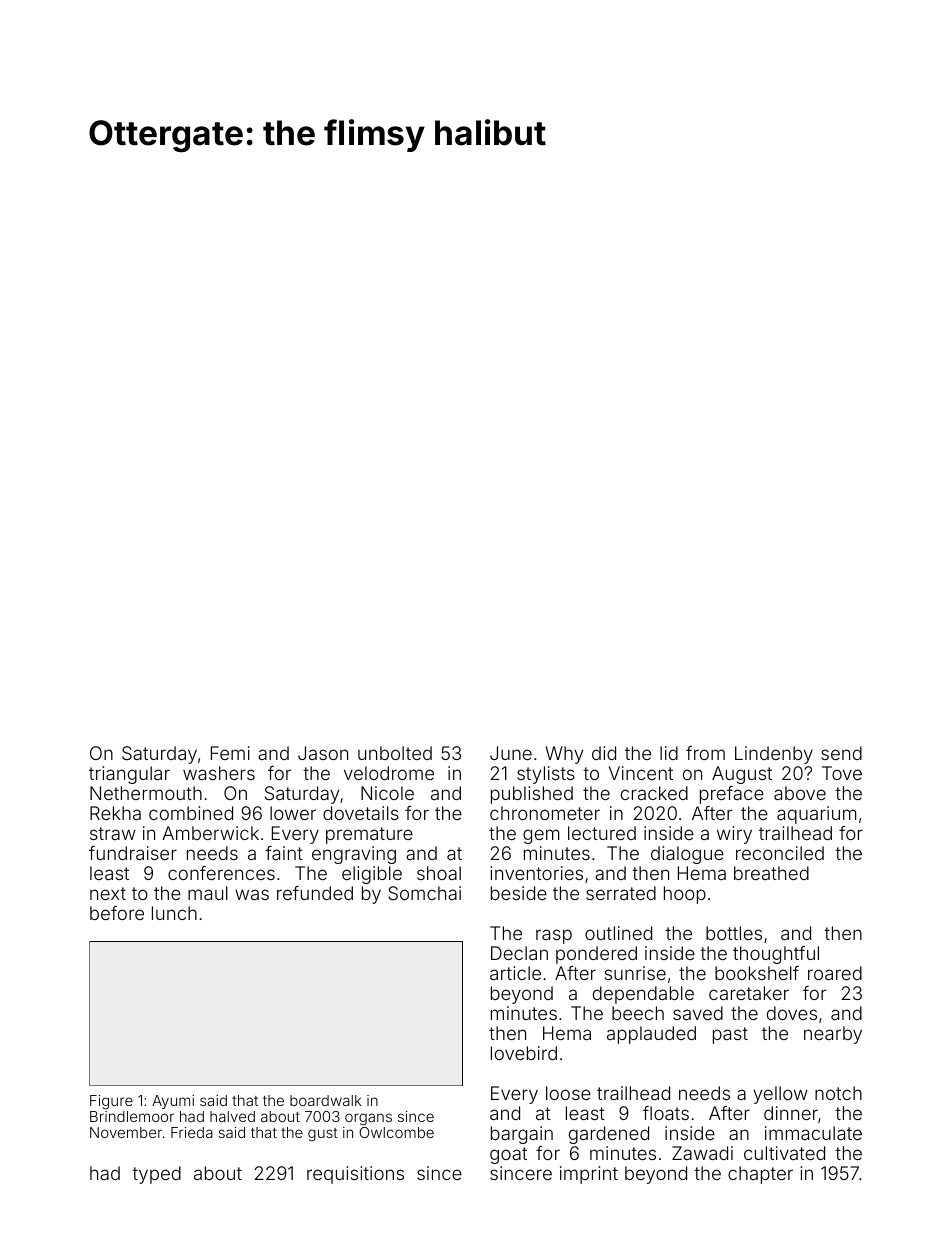 The height and width of the screenshot is (1233, 952). I want to click on hoop, so click(685, 895).
